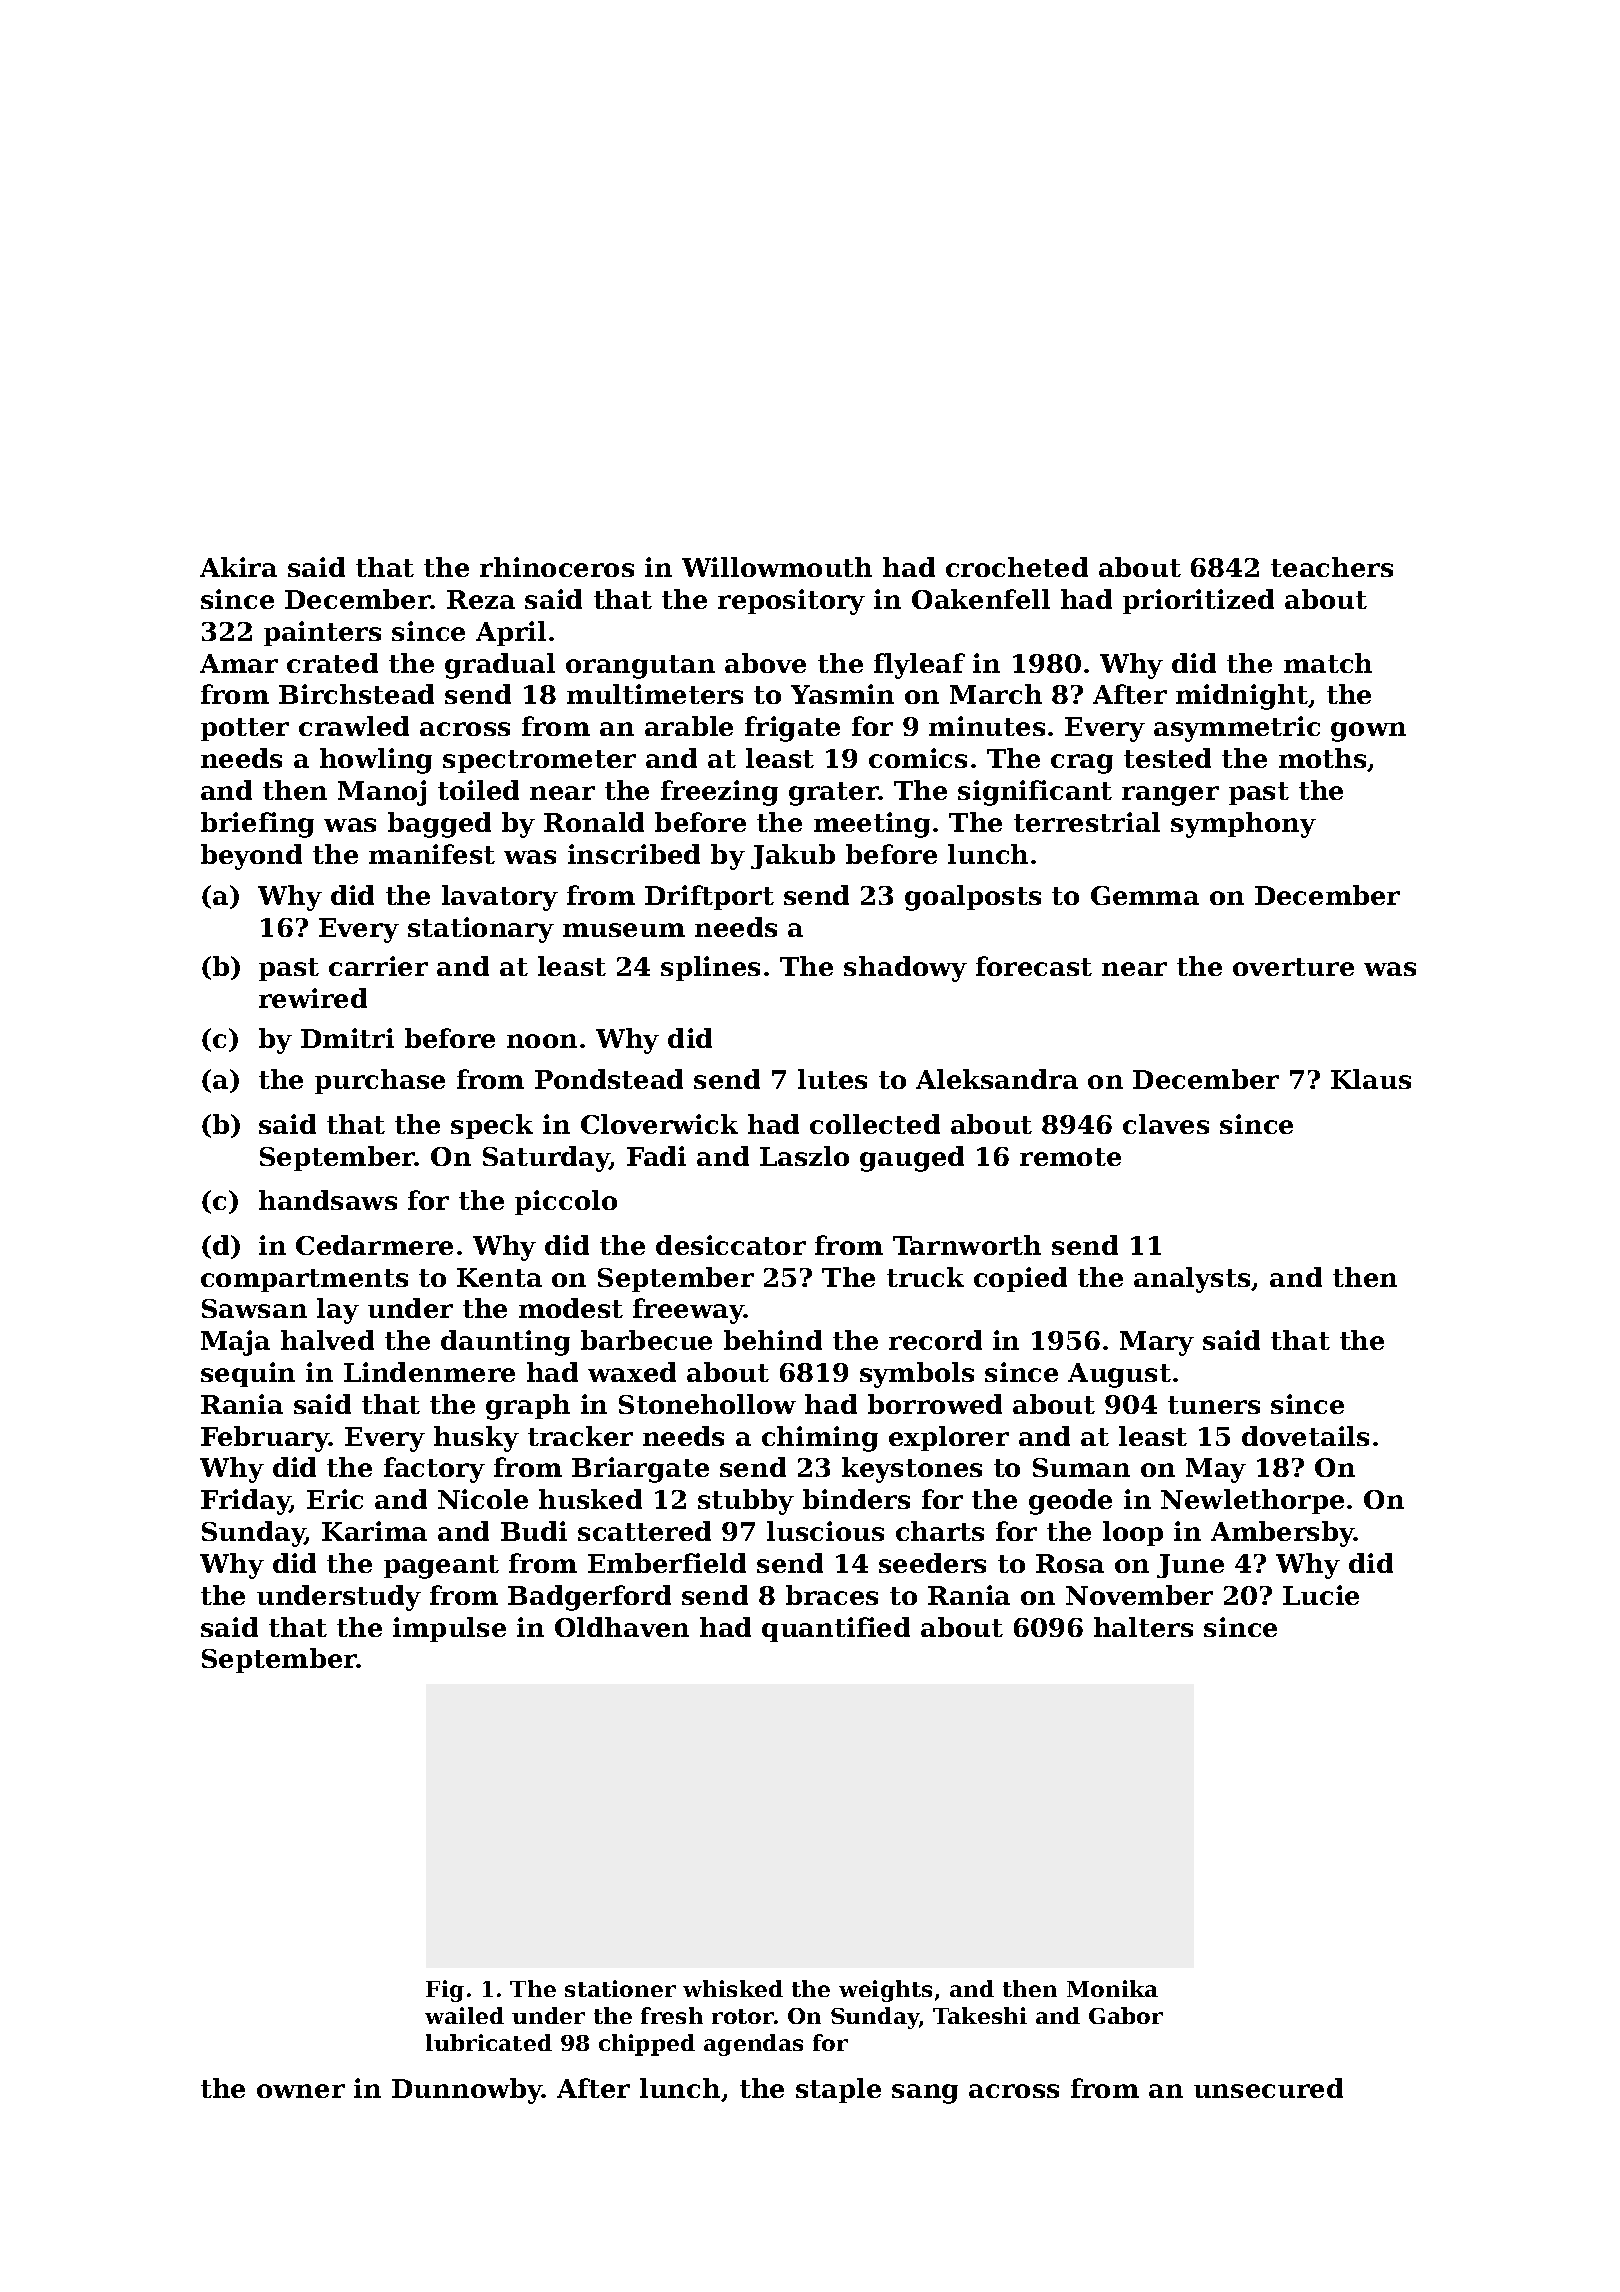 The width and height of the screenshot is (1620, 2292). What do you see at coordinates (445, 1991) in the screenshot?
I see `Fig` at bounding box center [445, 1991].
